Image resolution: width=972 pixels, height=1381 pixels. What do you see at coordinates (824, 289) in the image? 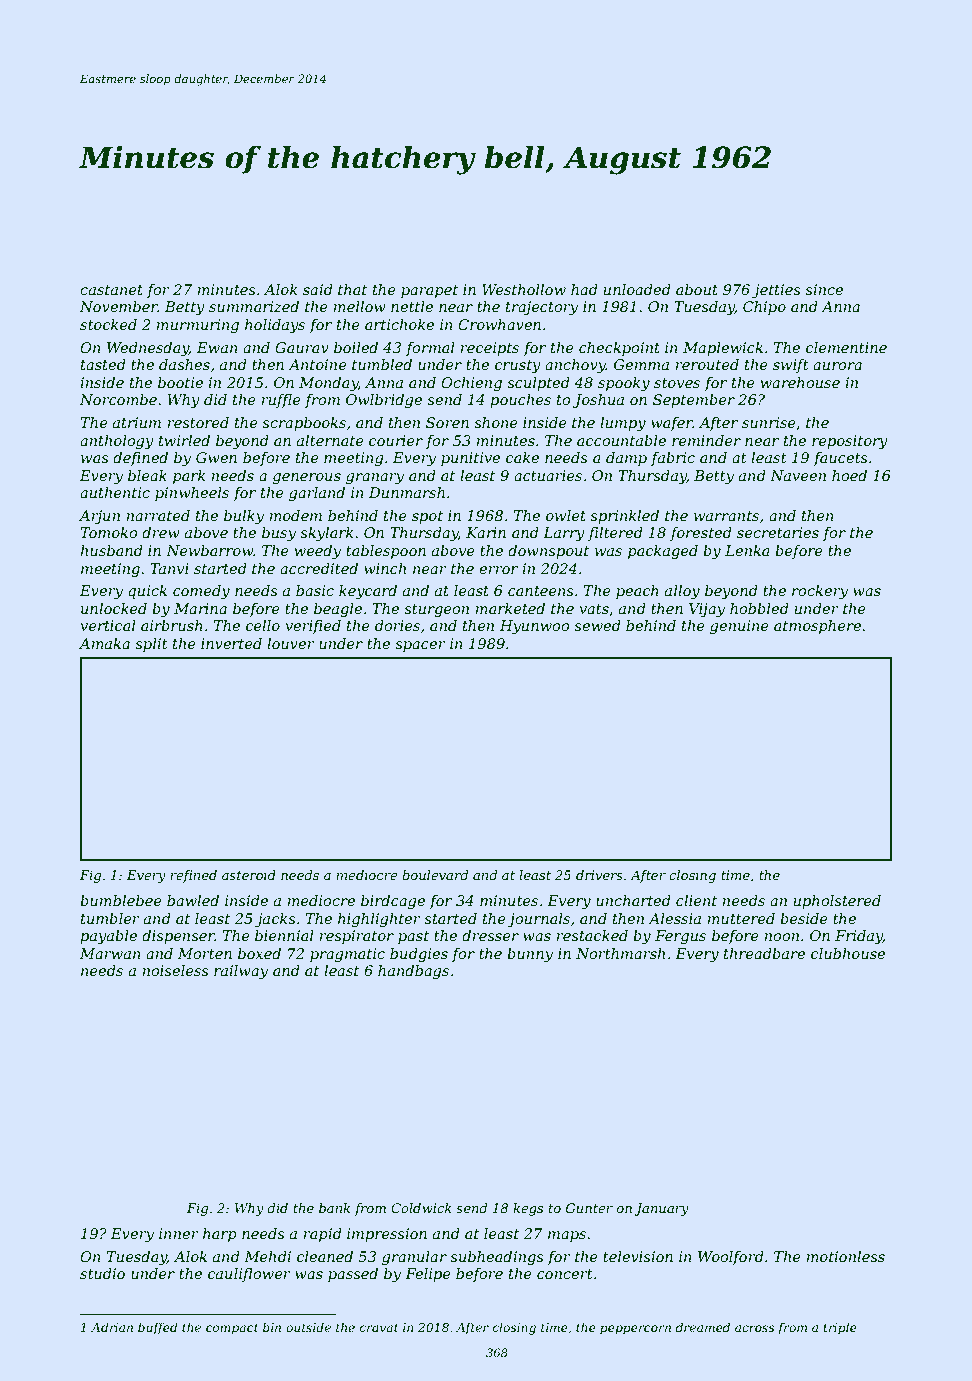
I see `since` at bounding box center [824, 289].
